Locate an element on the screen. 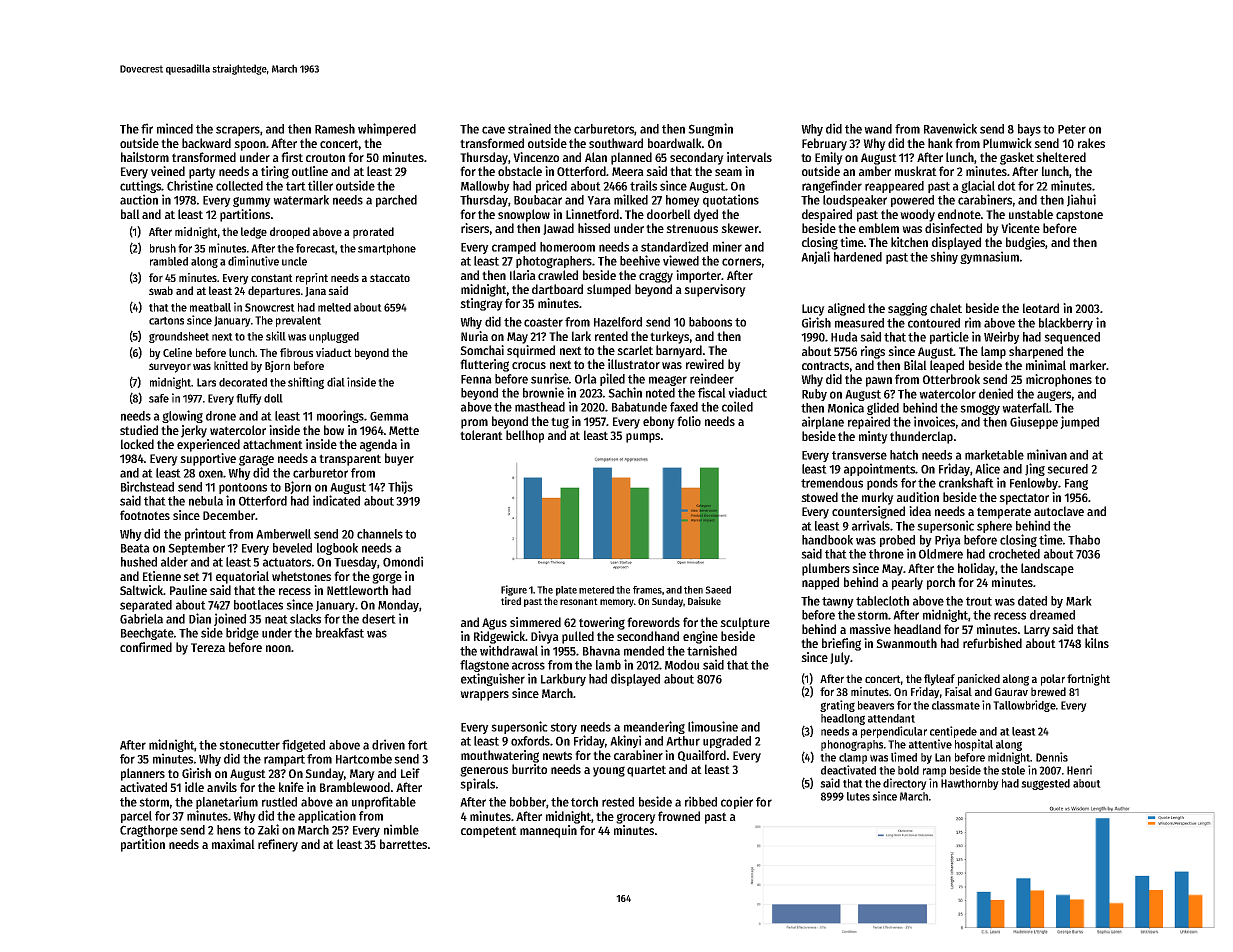 The image size is (1233, 952). indicated is located at coordinates (336, 500).
